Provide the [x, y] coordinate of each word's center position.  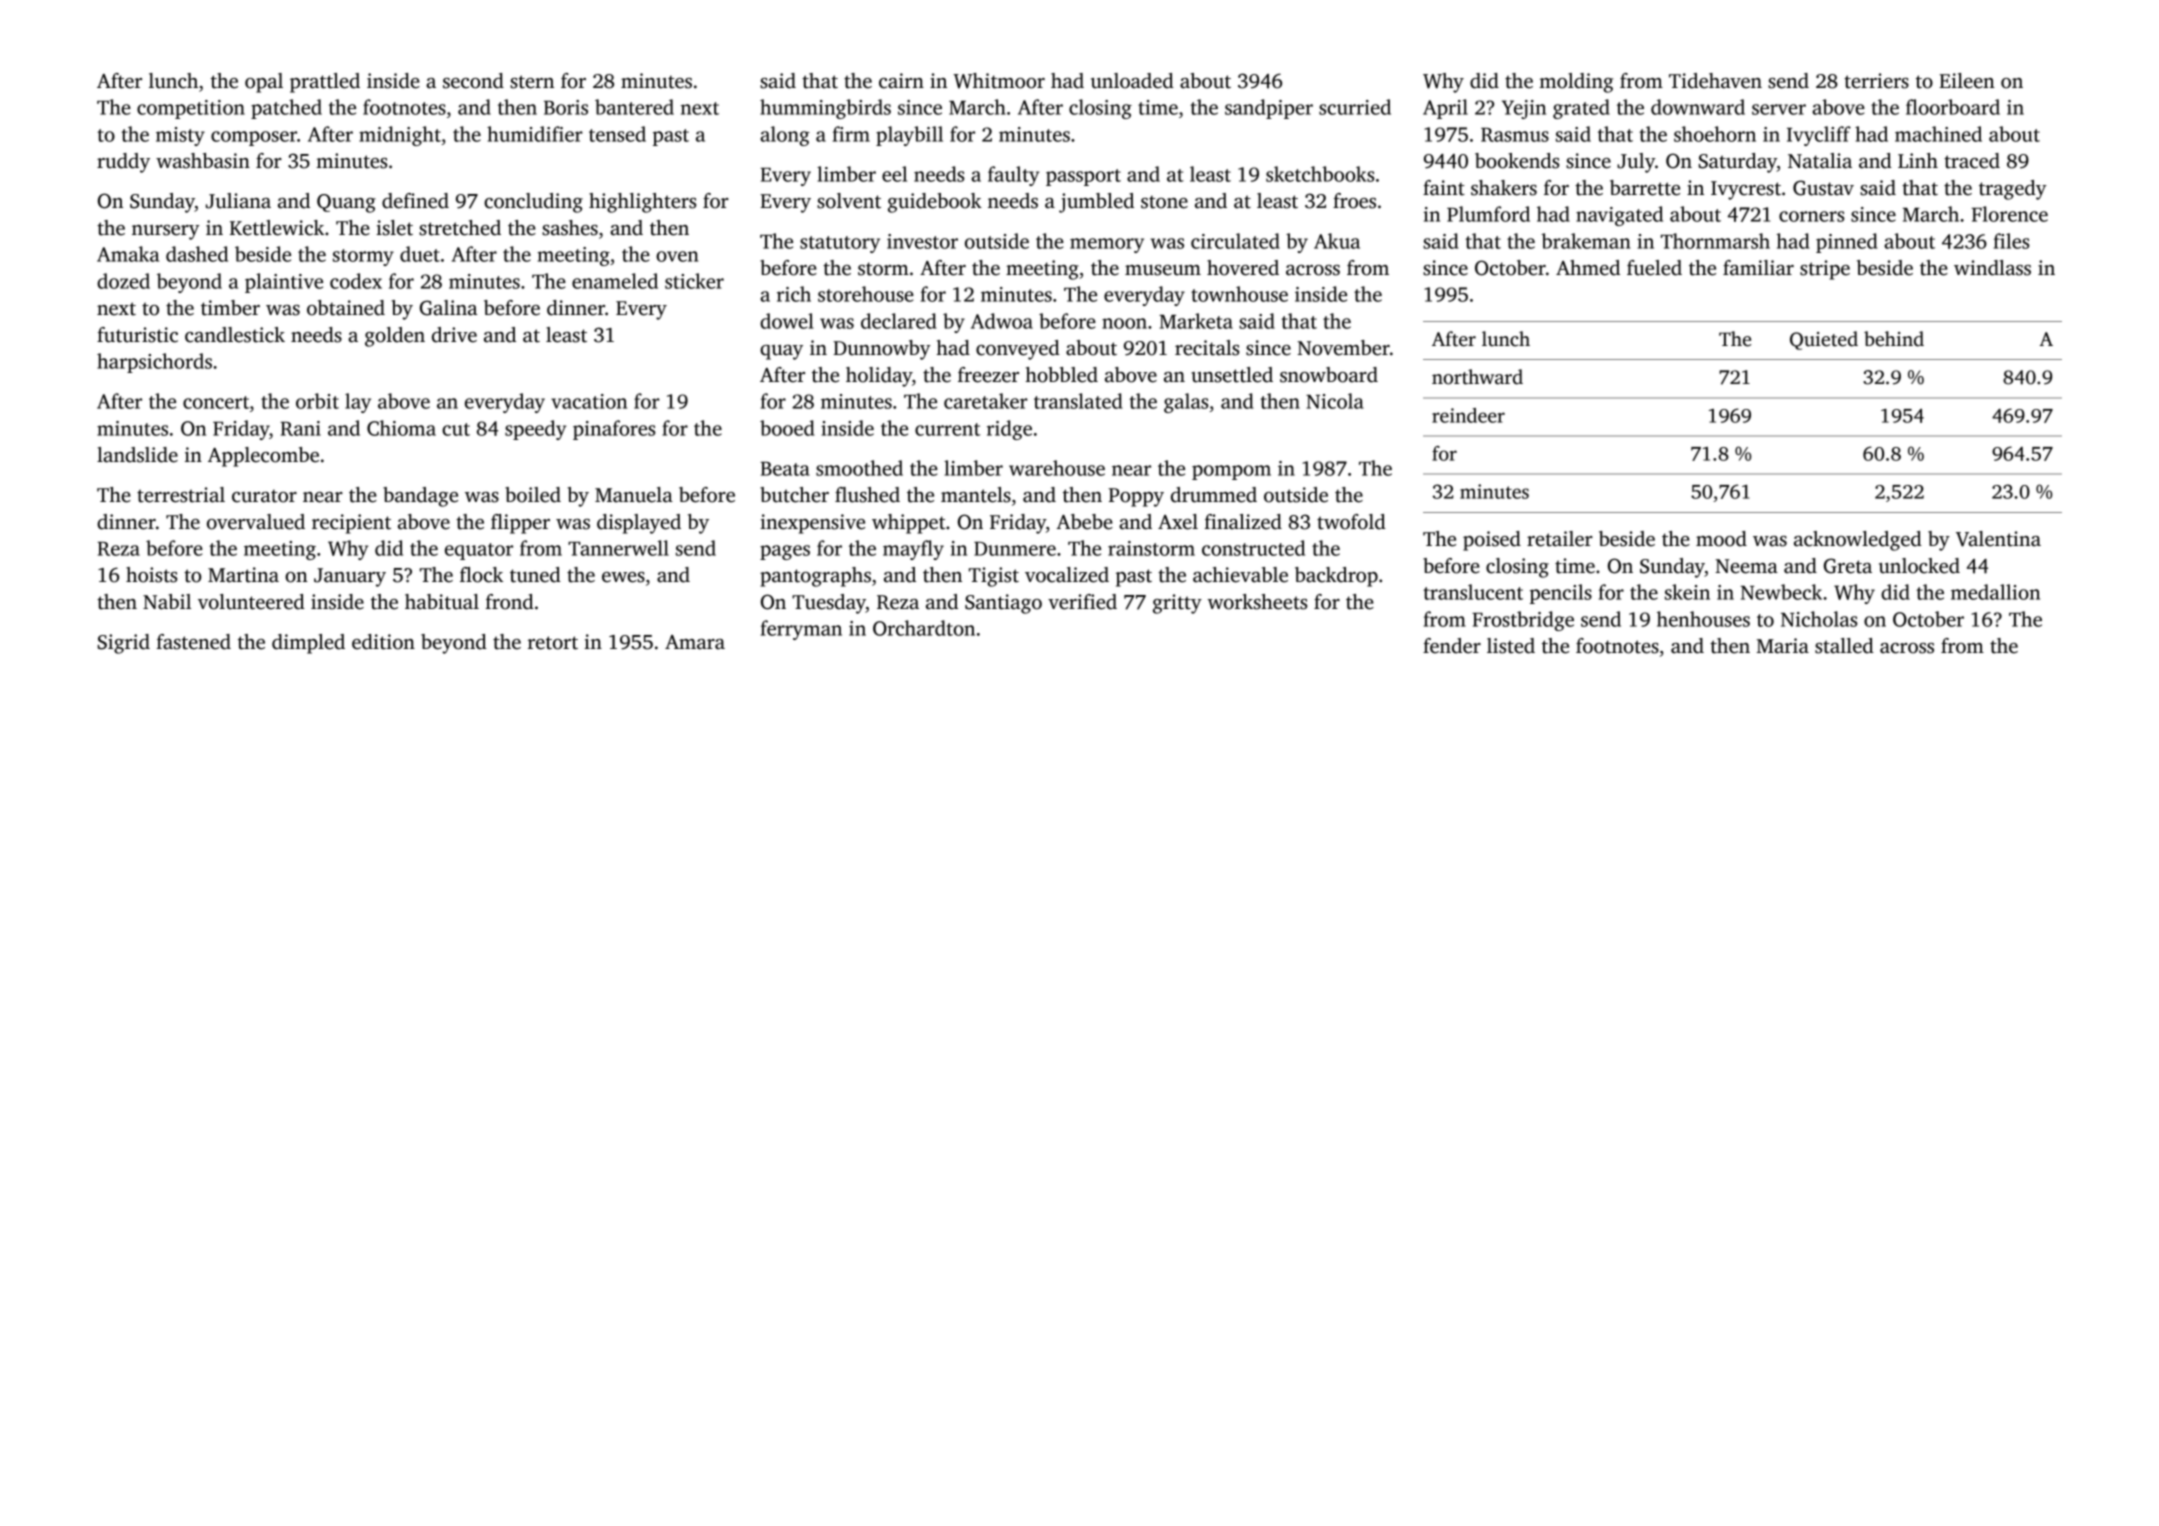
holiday [879, 377]
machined [1938, 134]
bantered [634, 107]
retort [553, 643]
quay [781, 352]
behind [1894, 339]
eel [894, 174]
